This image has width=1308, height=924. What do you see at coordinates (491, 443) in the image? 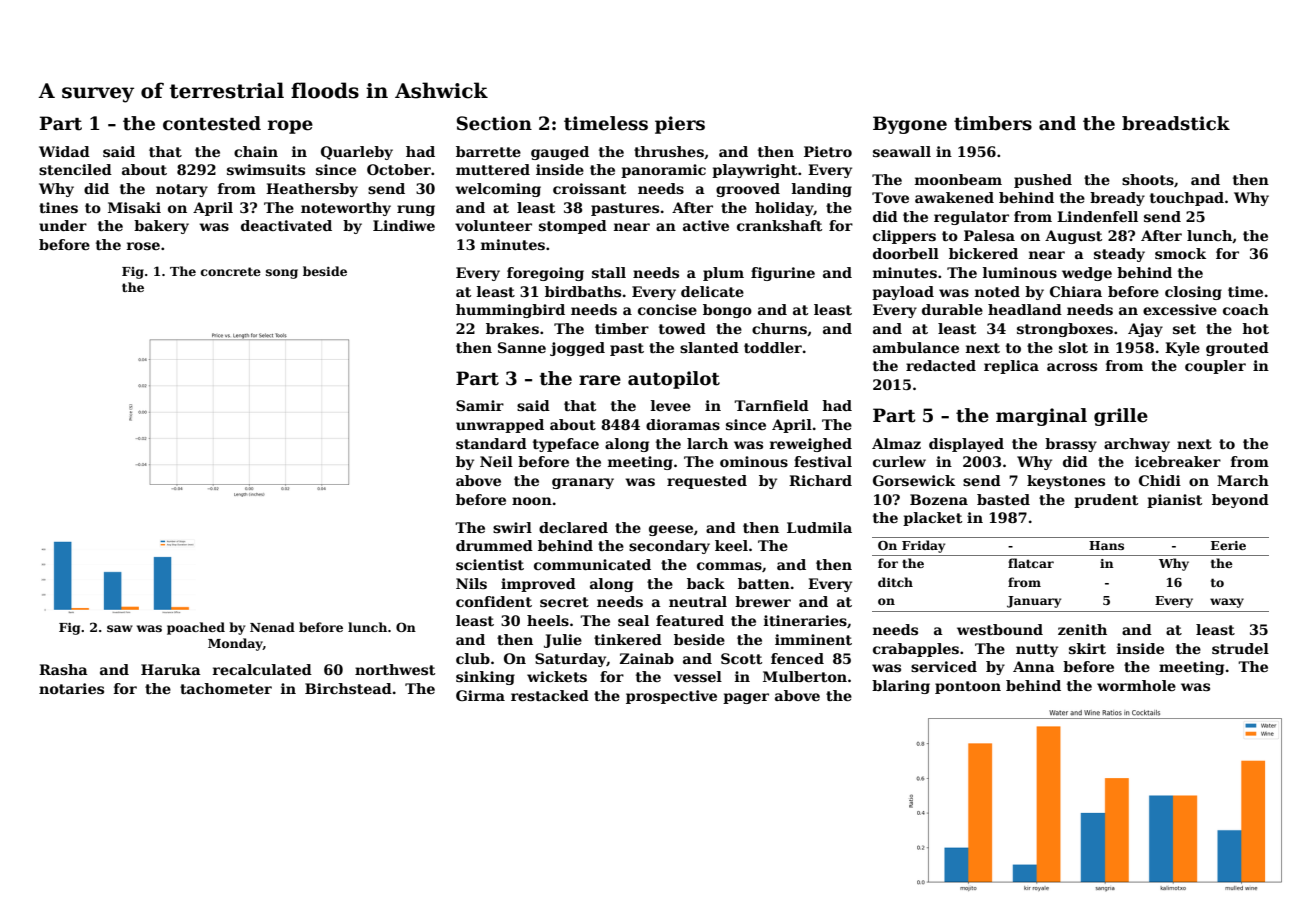
I see `standard` at bounding box center [491, 443].
